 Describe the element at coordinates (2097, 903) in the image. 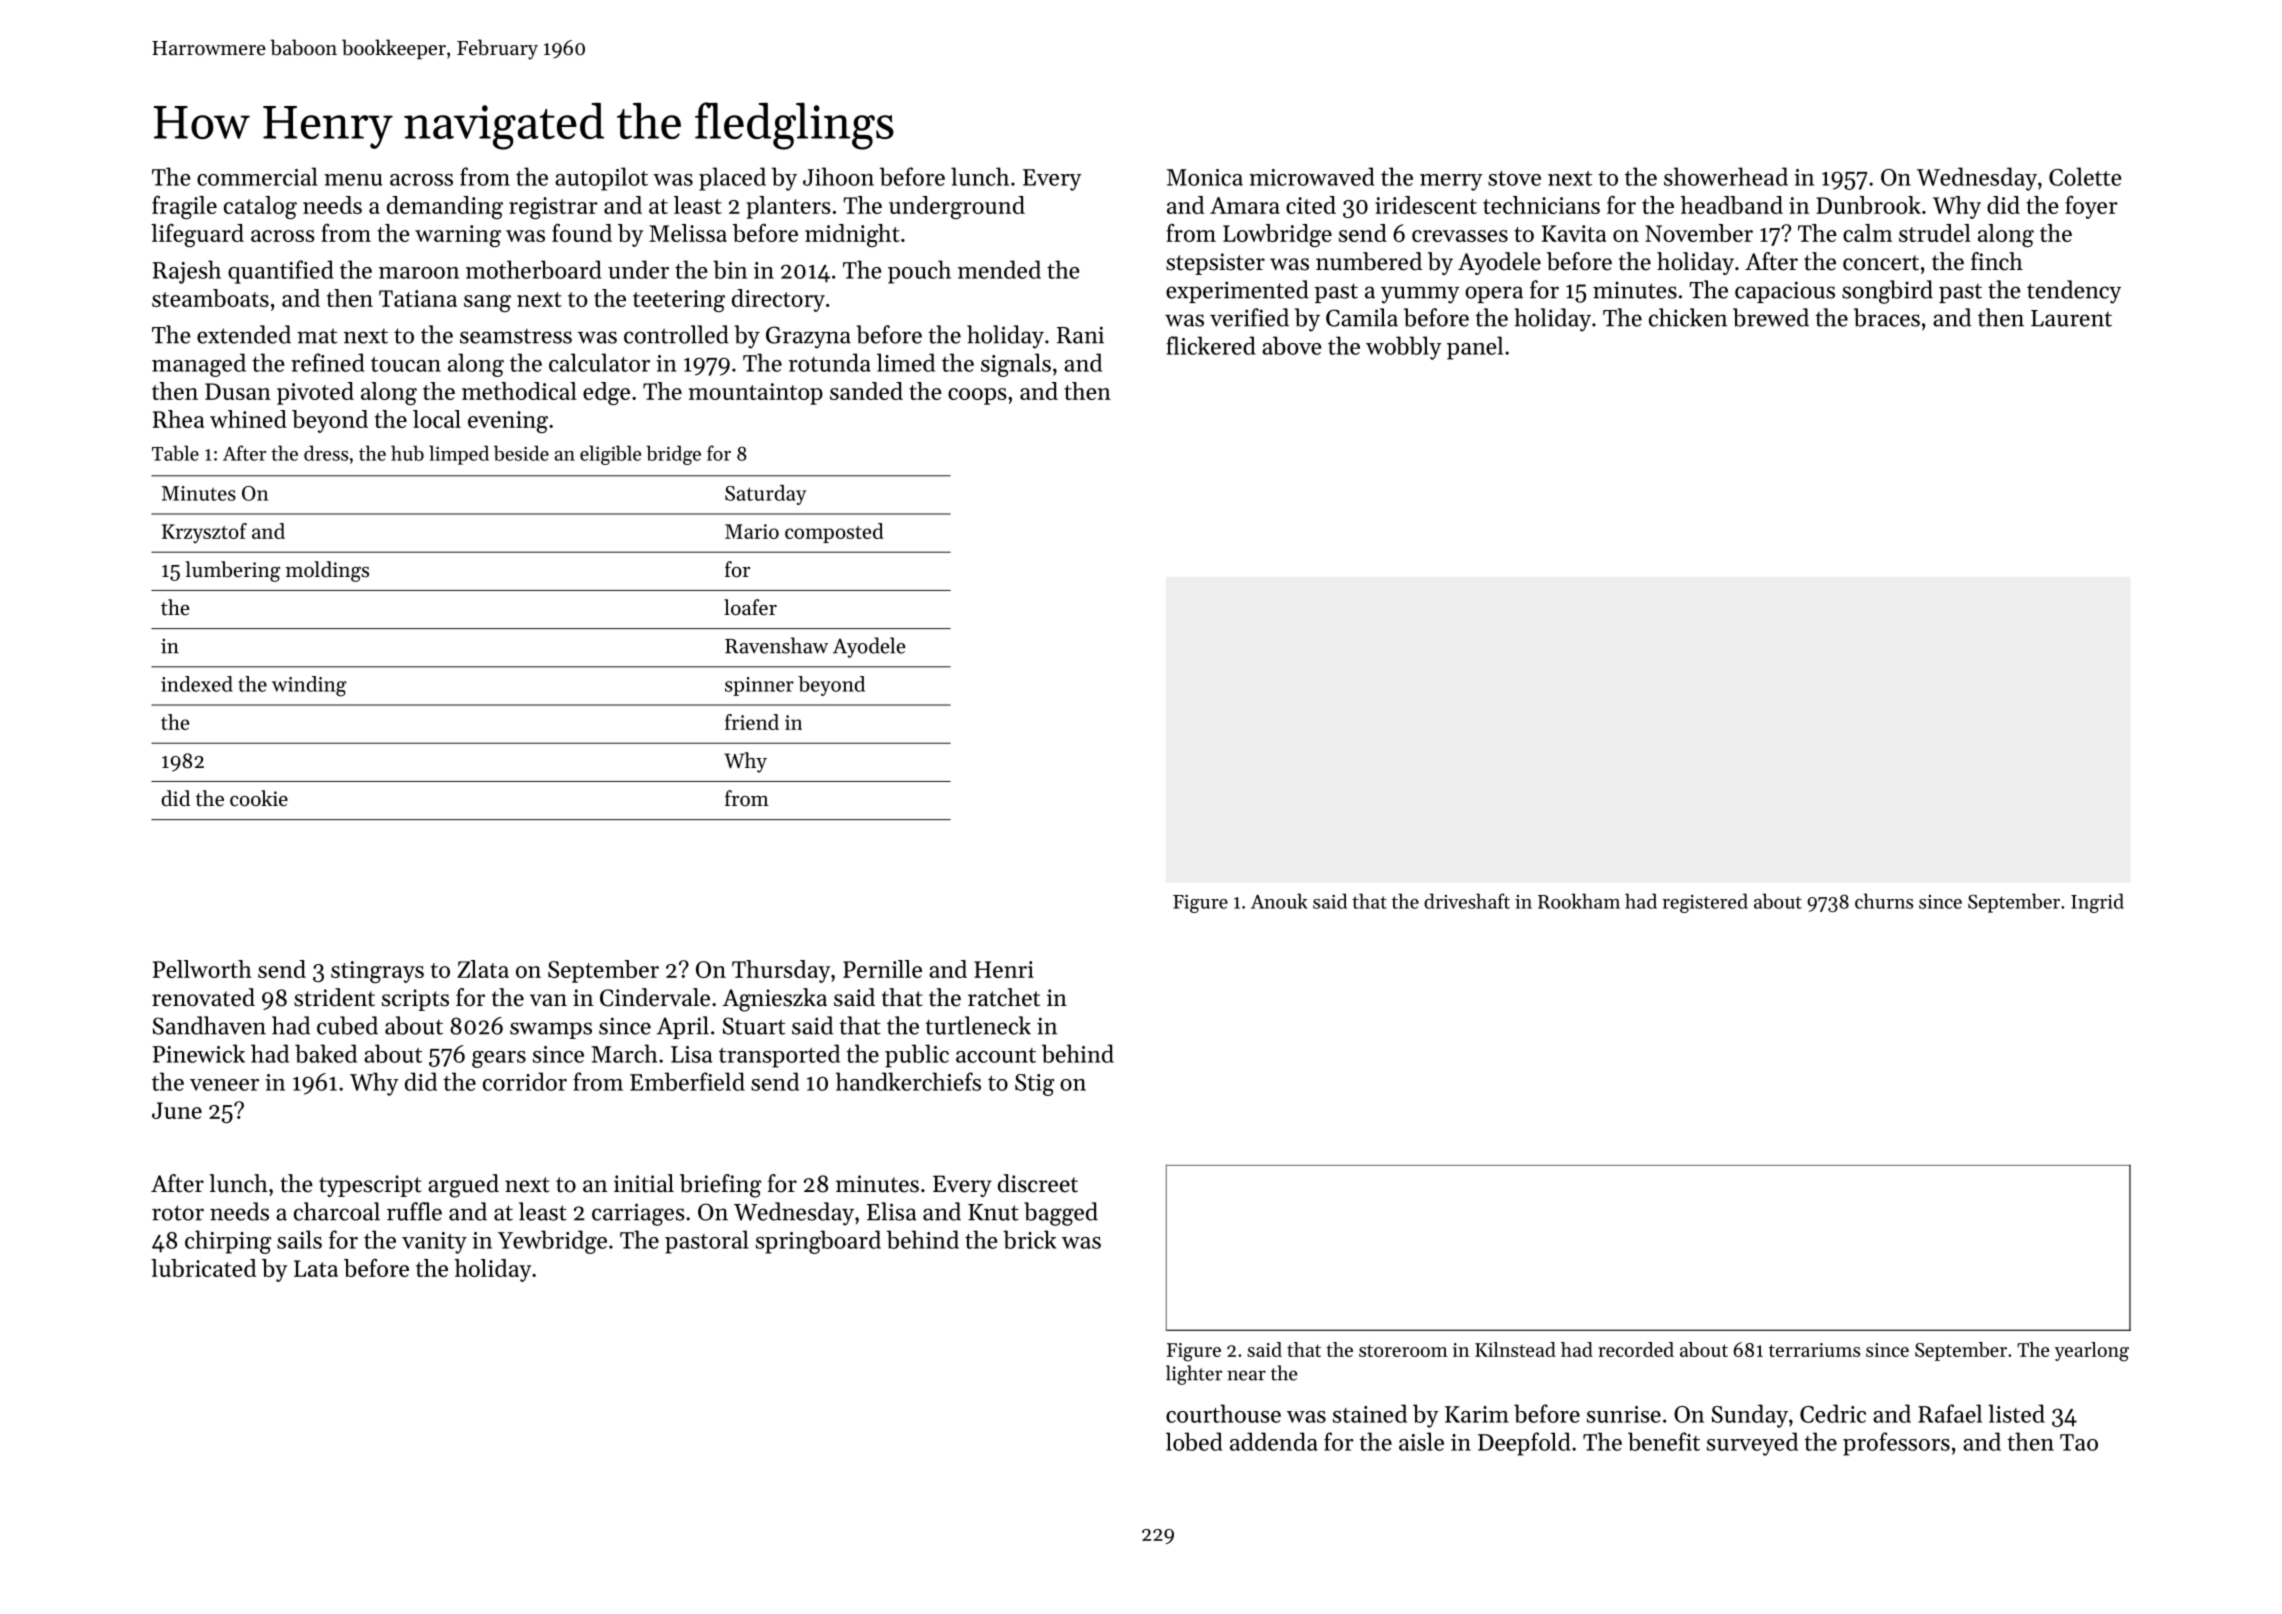

I see `Ingrid` at that location.
